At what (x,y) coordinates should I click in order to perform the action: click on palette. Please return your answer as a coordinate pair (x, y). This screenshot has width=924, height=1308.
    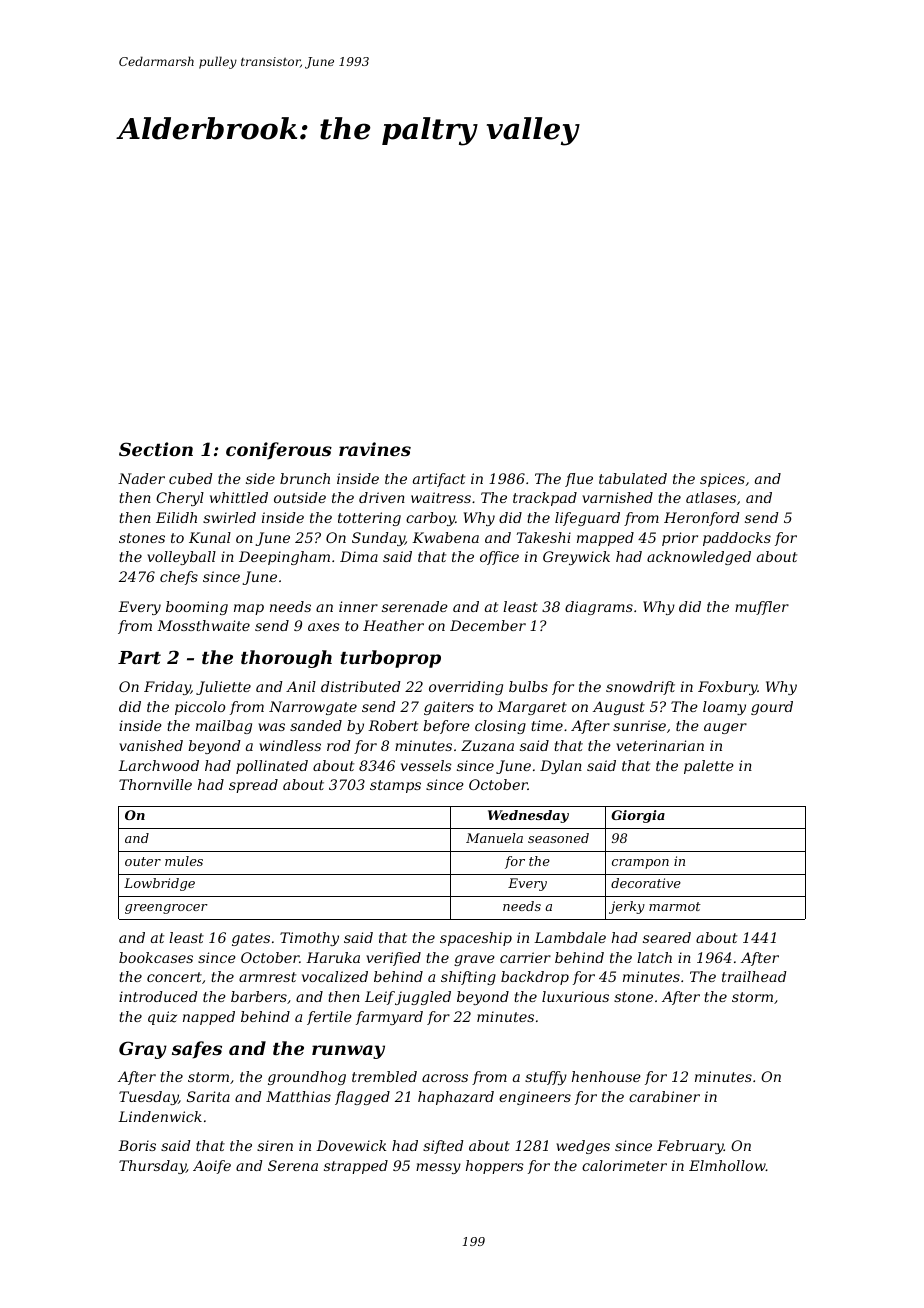
    Looking at the image, I should click on (709, 767).
